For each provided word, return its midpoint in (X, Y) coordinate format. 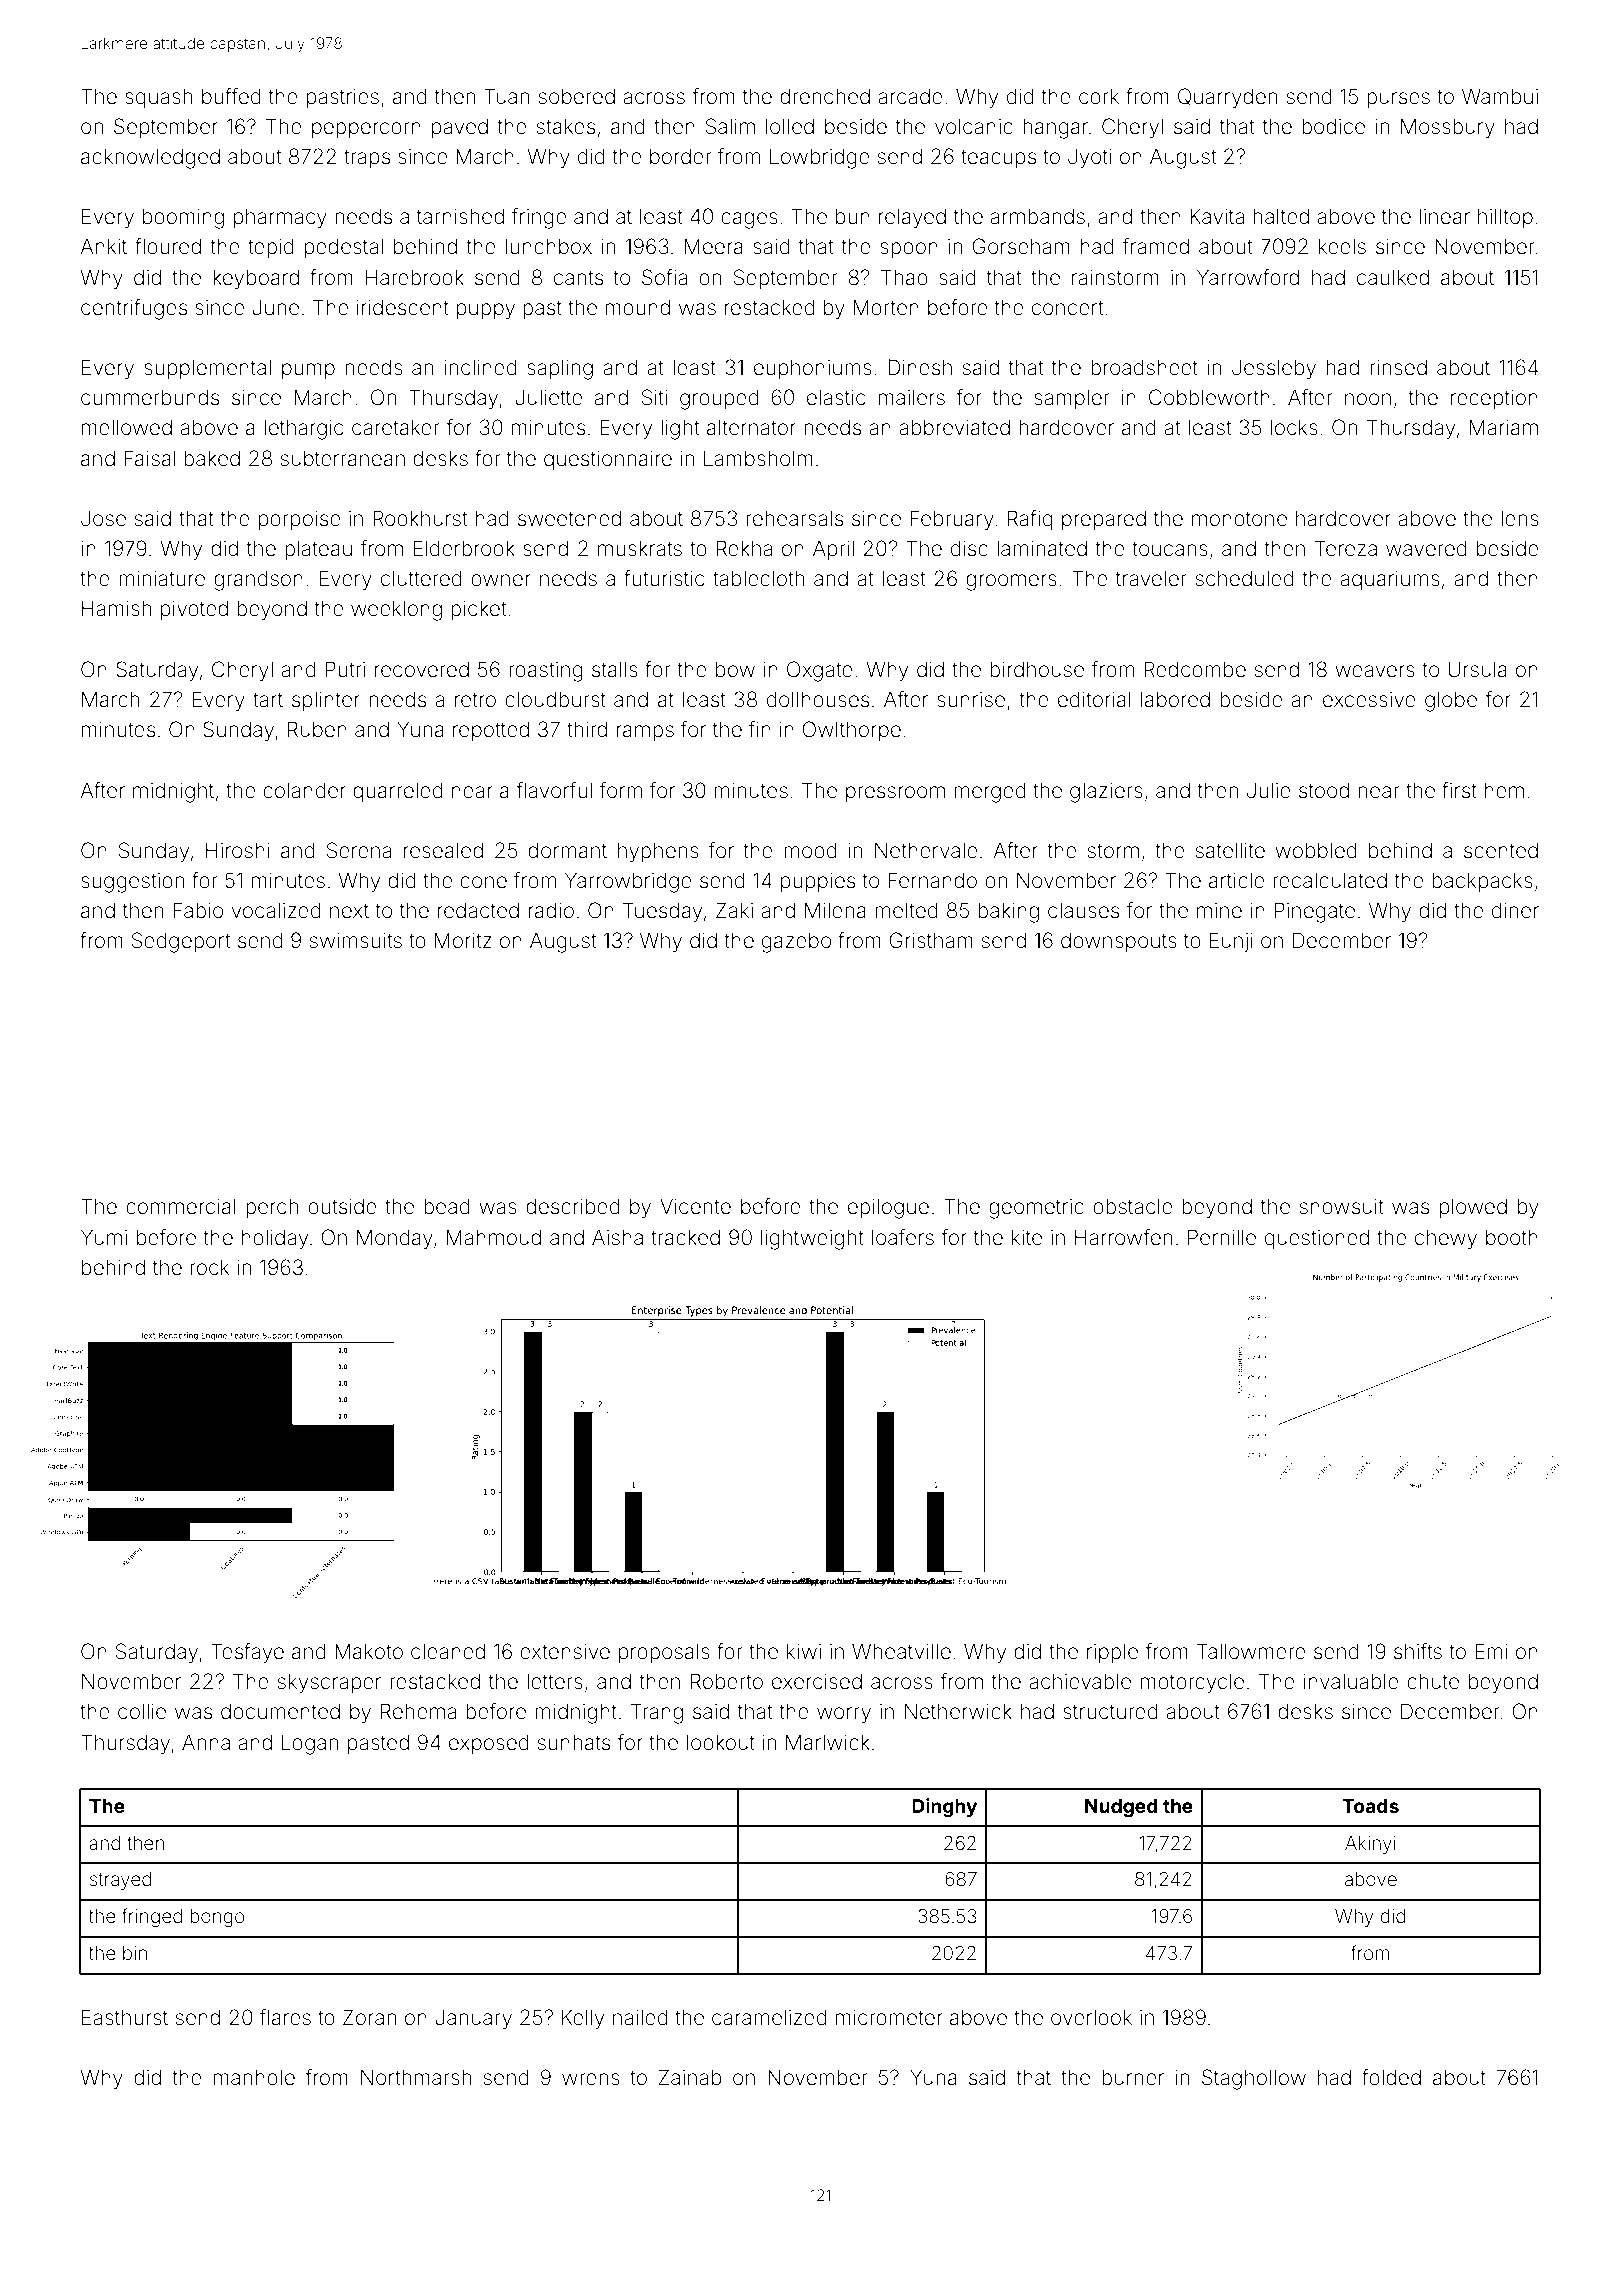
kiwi (804, 1651)
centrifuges (134, 309)
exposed (489, 1744)
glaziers (1106, 793)
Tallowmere (1251, 1651)
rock (209, 1267)
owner (501, 580)
